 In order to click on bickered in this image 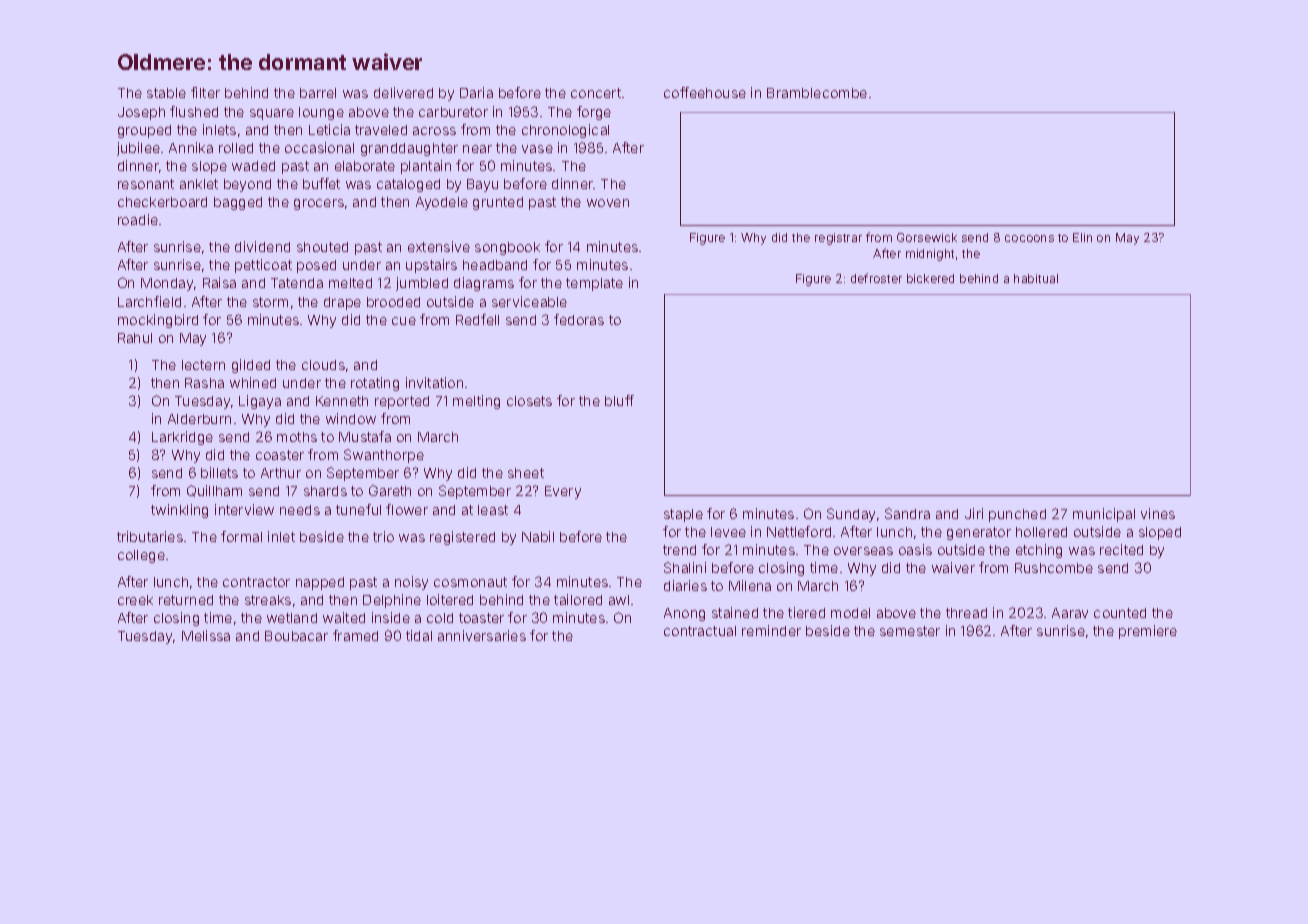, I will do `click(930, 278)`.
